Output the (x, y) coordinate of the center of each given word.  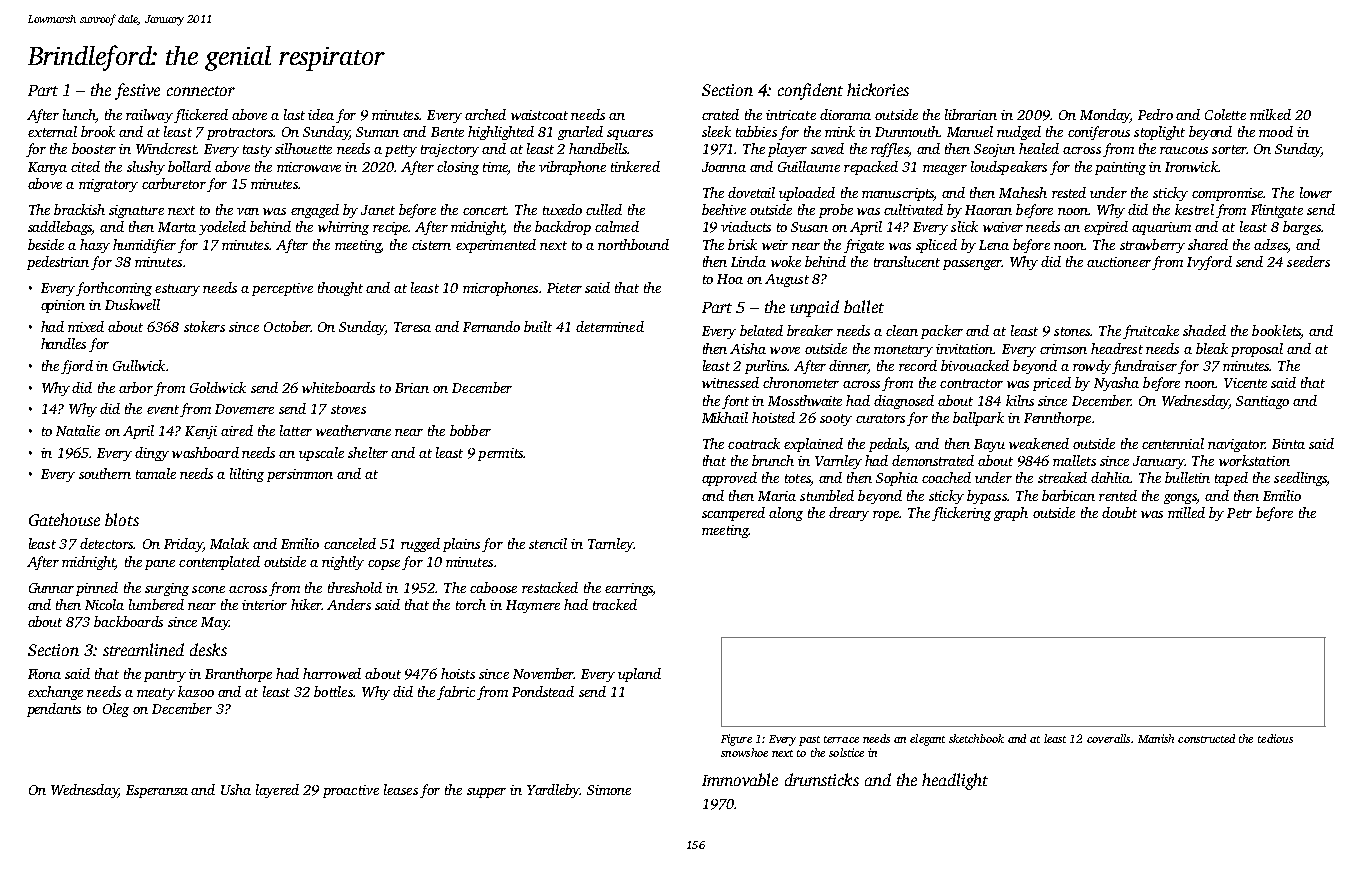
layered (277, 791)
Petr (1239, 513)
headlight (955, 781)
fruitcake (1151, 332)
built (538, 326)
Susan (809, 227)
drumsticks (822, 779)
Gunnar (51, 588)
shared (1208, 244)
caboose (493, 587)
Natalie (78, 430)
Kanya (47, 168)
